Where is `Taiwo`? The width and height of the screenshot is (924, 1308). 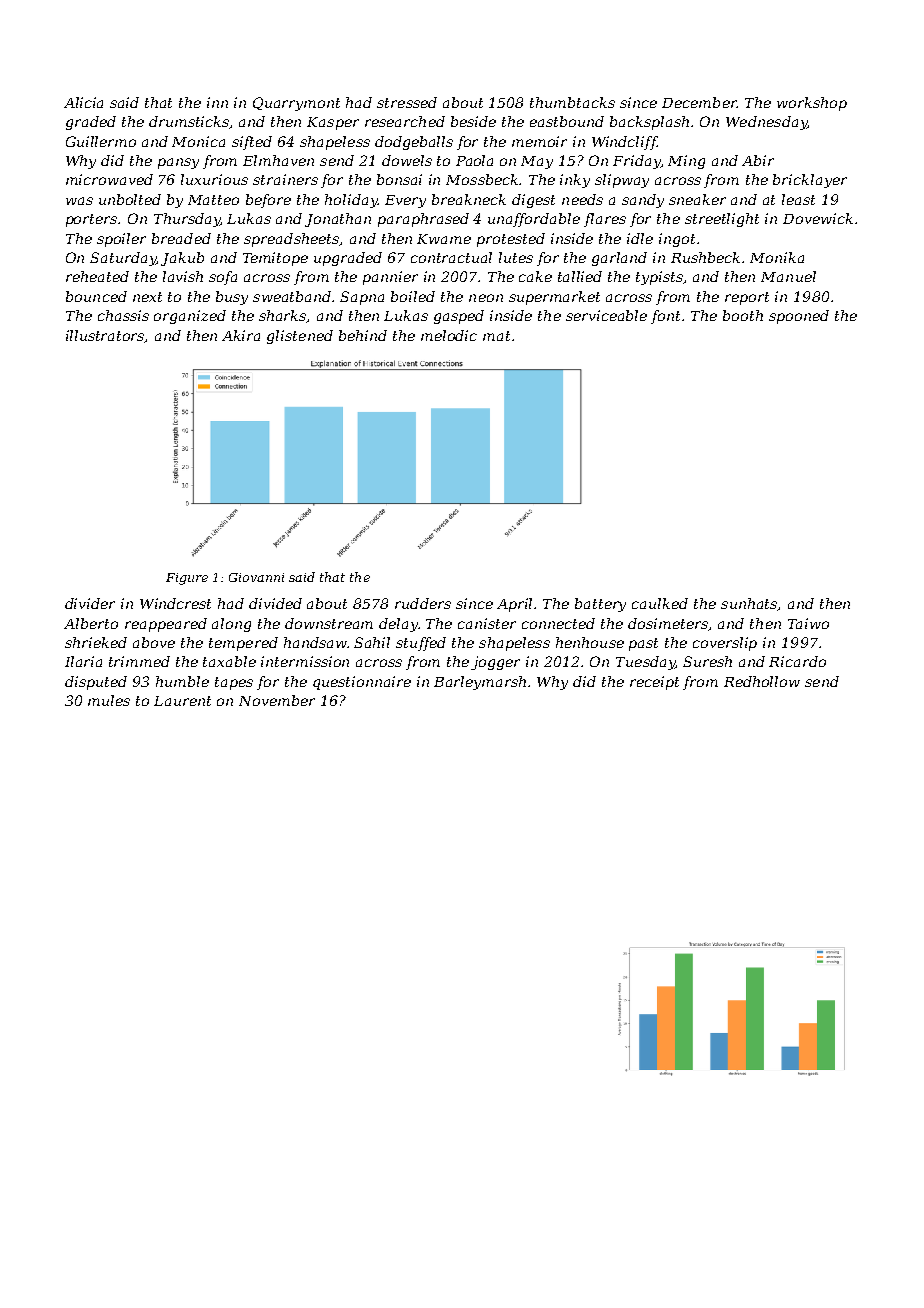
Taiwo is located at coordinates (808, 623).
